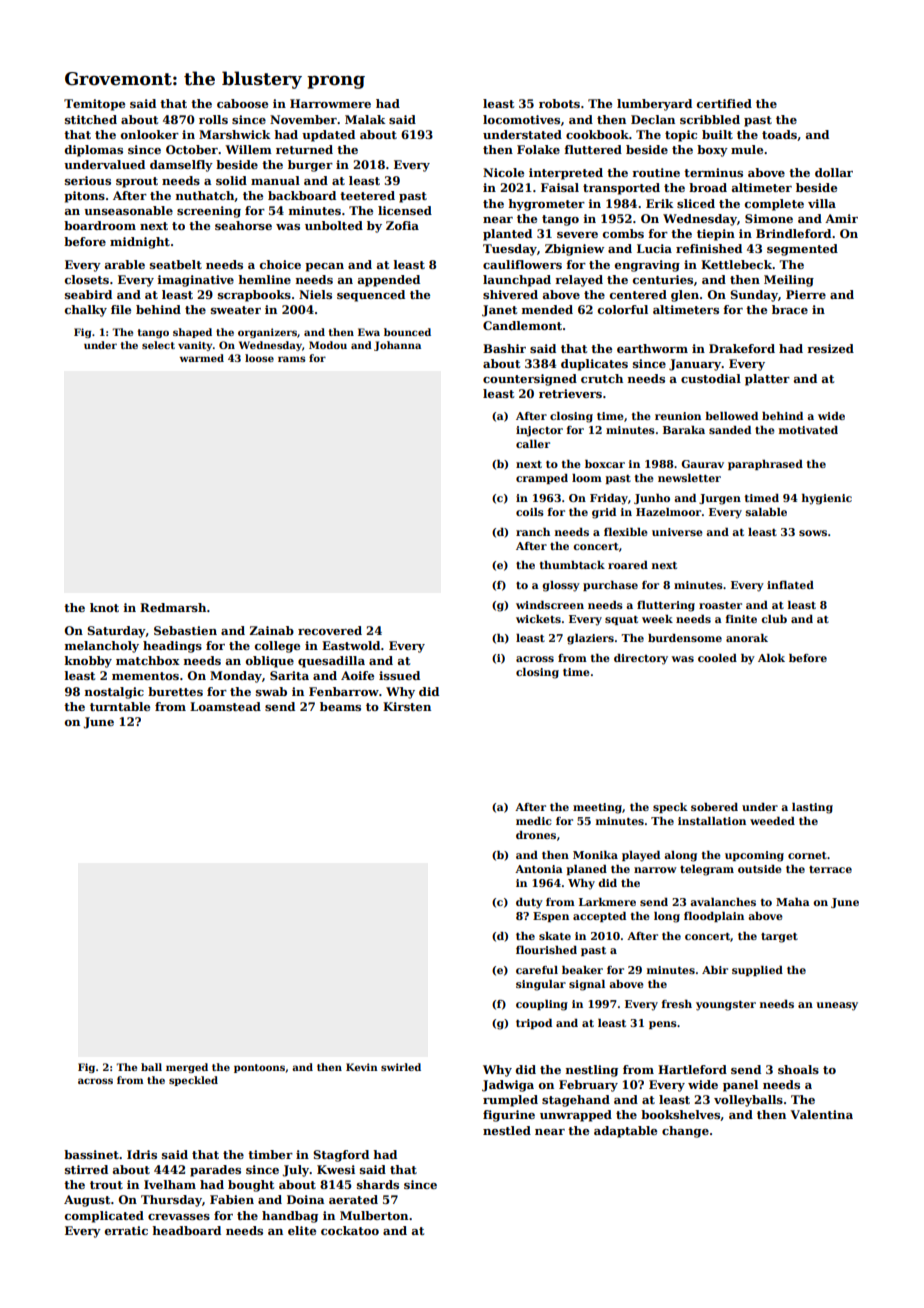  I want to click on rams, so click(292, 359).
